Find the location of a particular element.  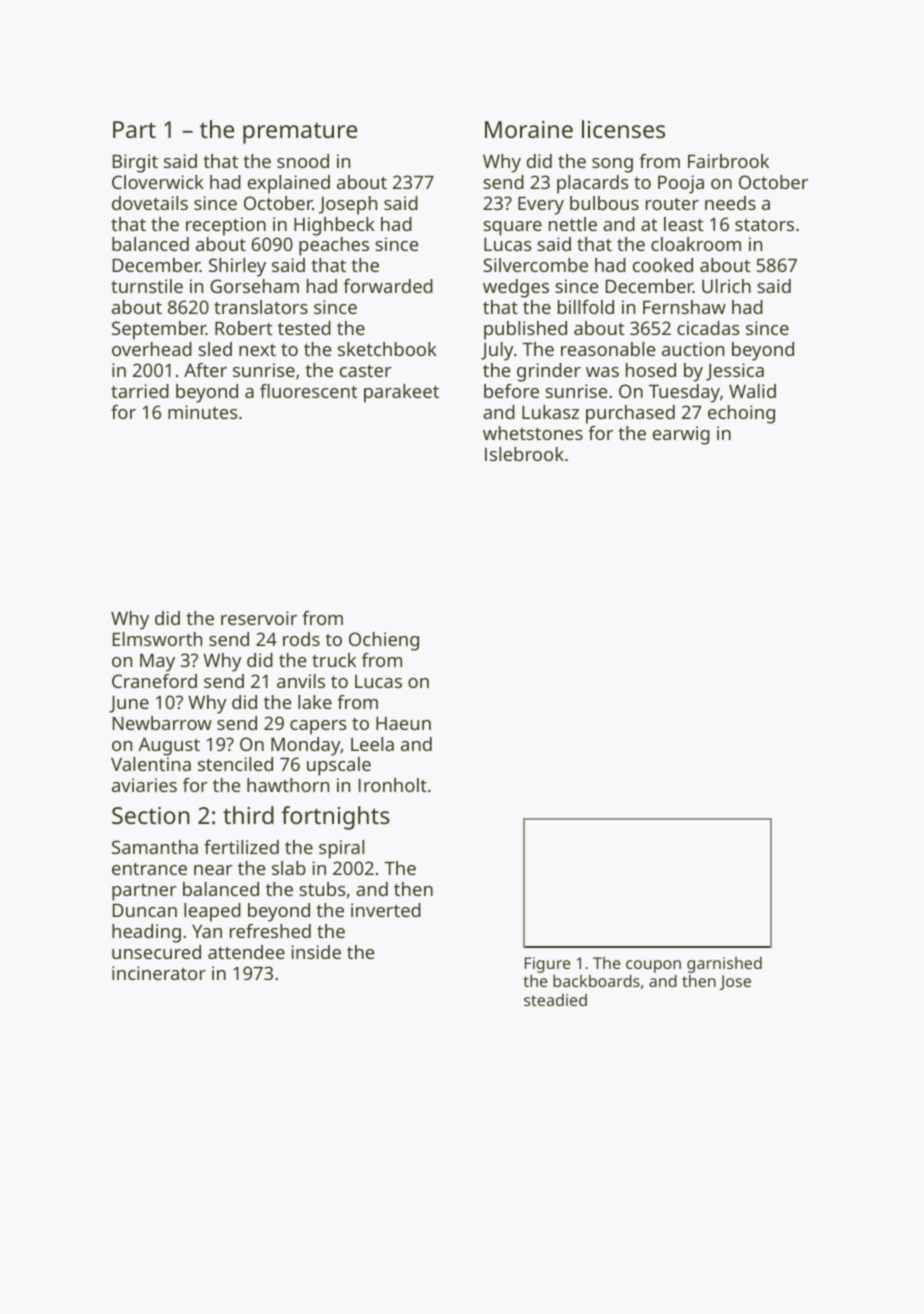

steadied is located at coordinates (555, 1000).
